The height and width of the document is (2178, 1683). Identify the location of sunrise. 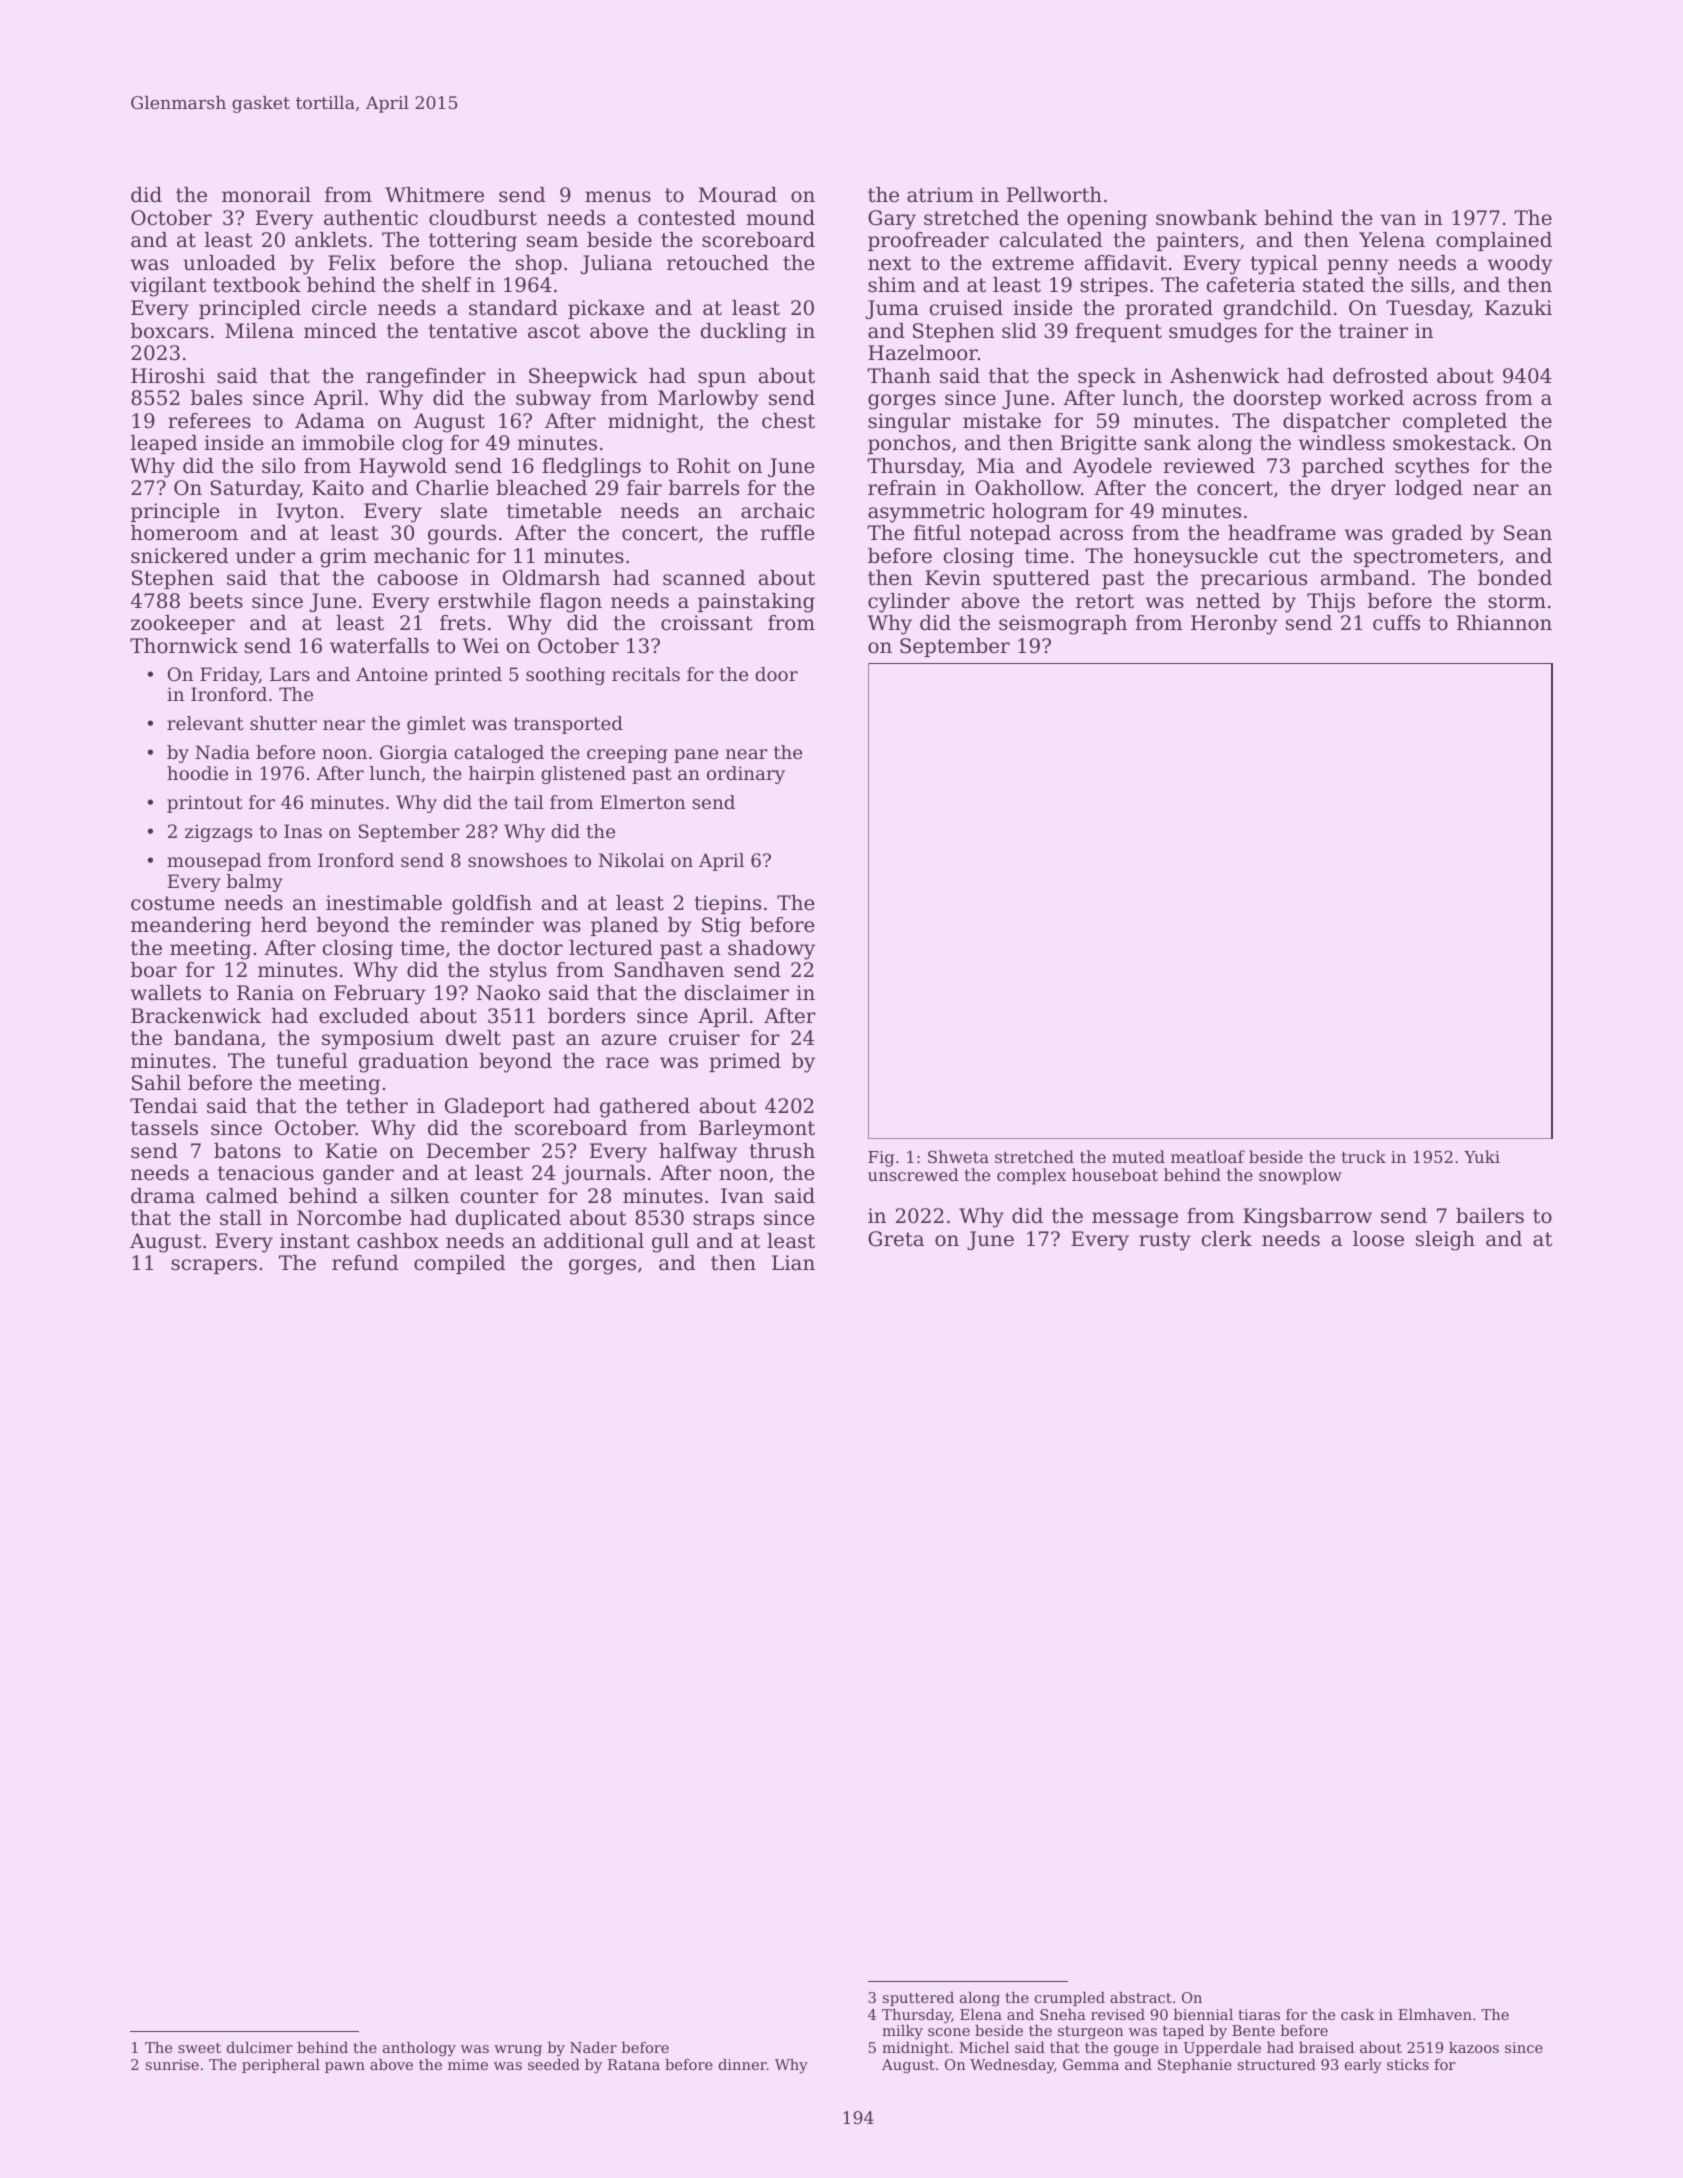
(172, 2064).
